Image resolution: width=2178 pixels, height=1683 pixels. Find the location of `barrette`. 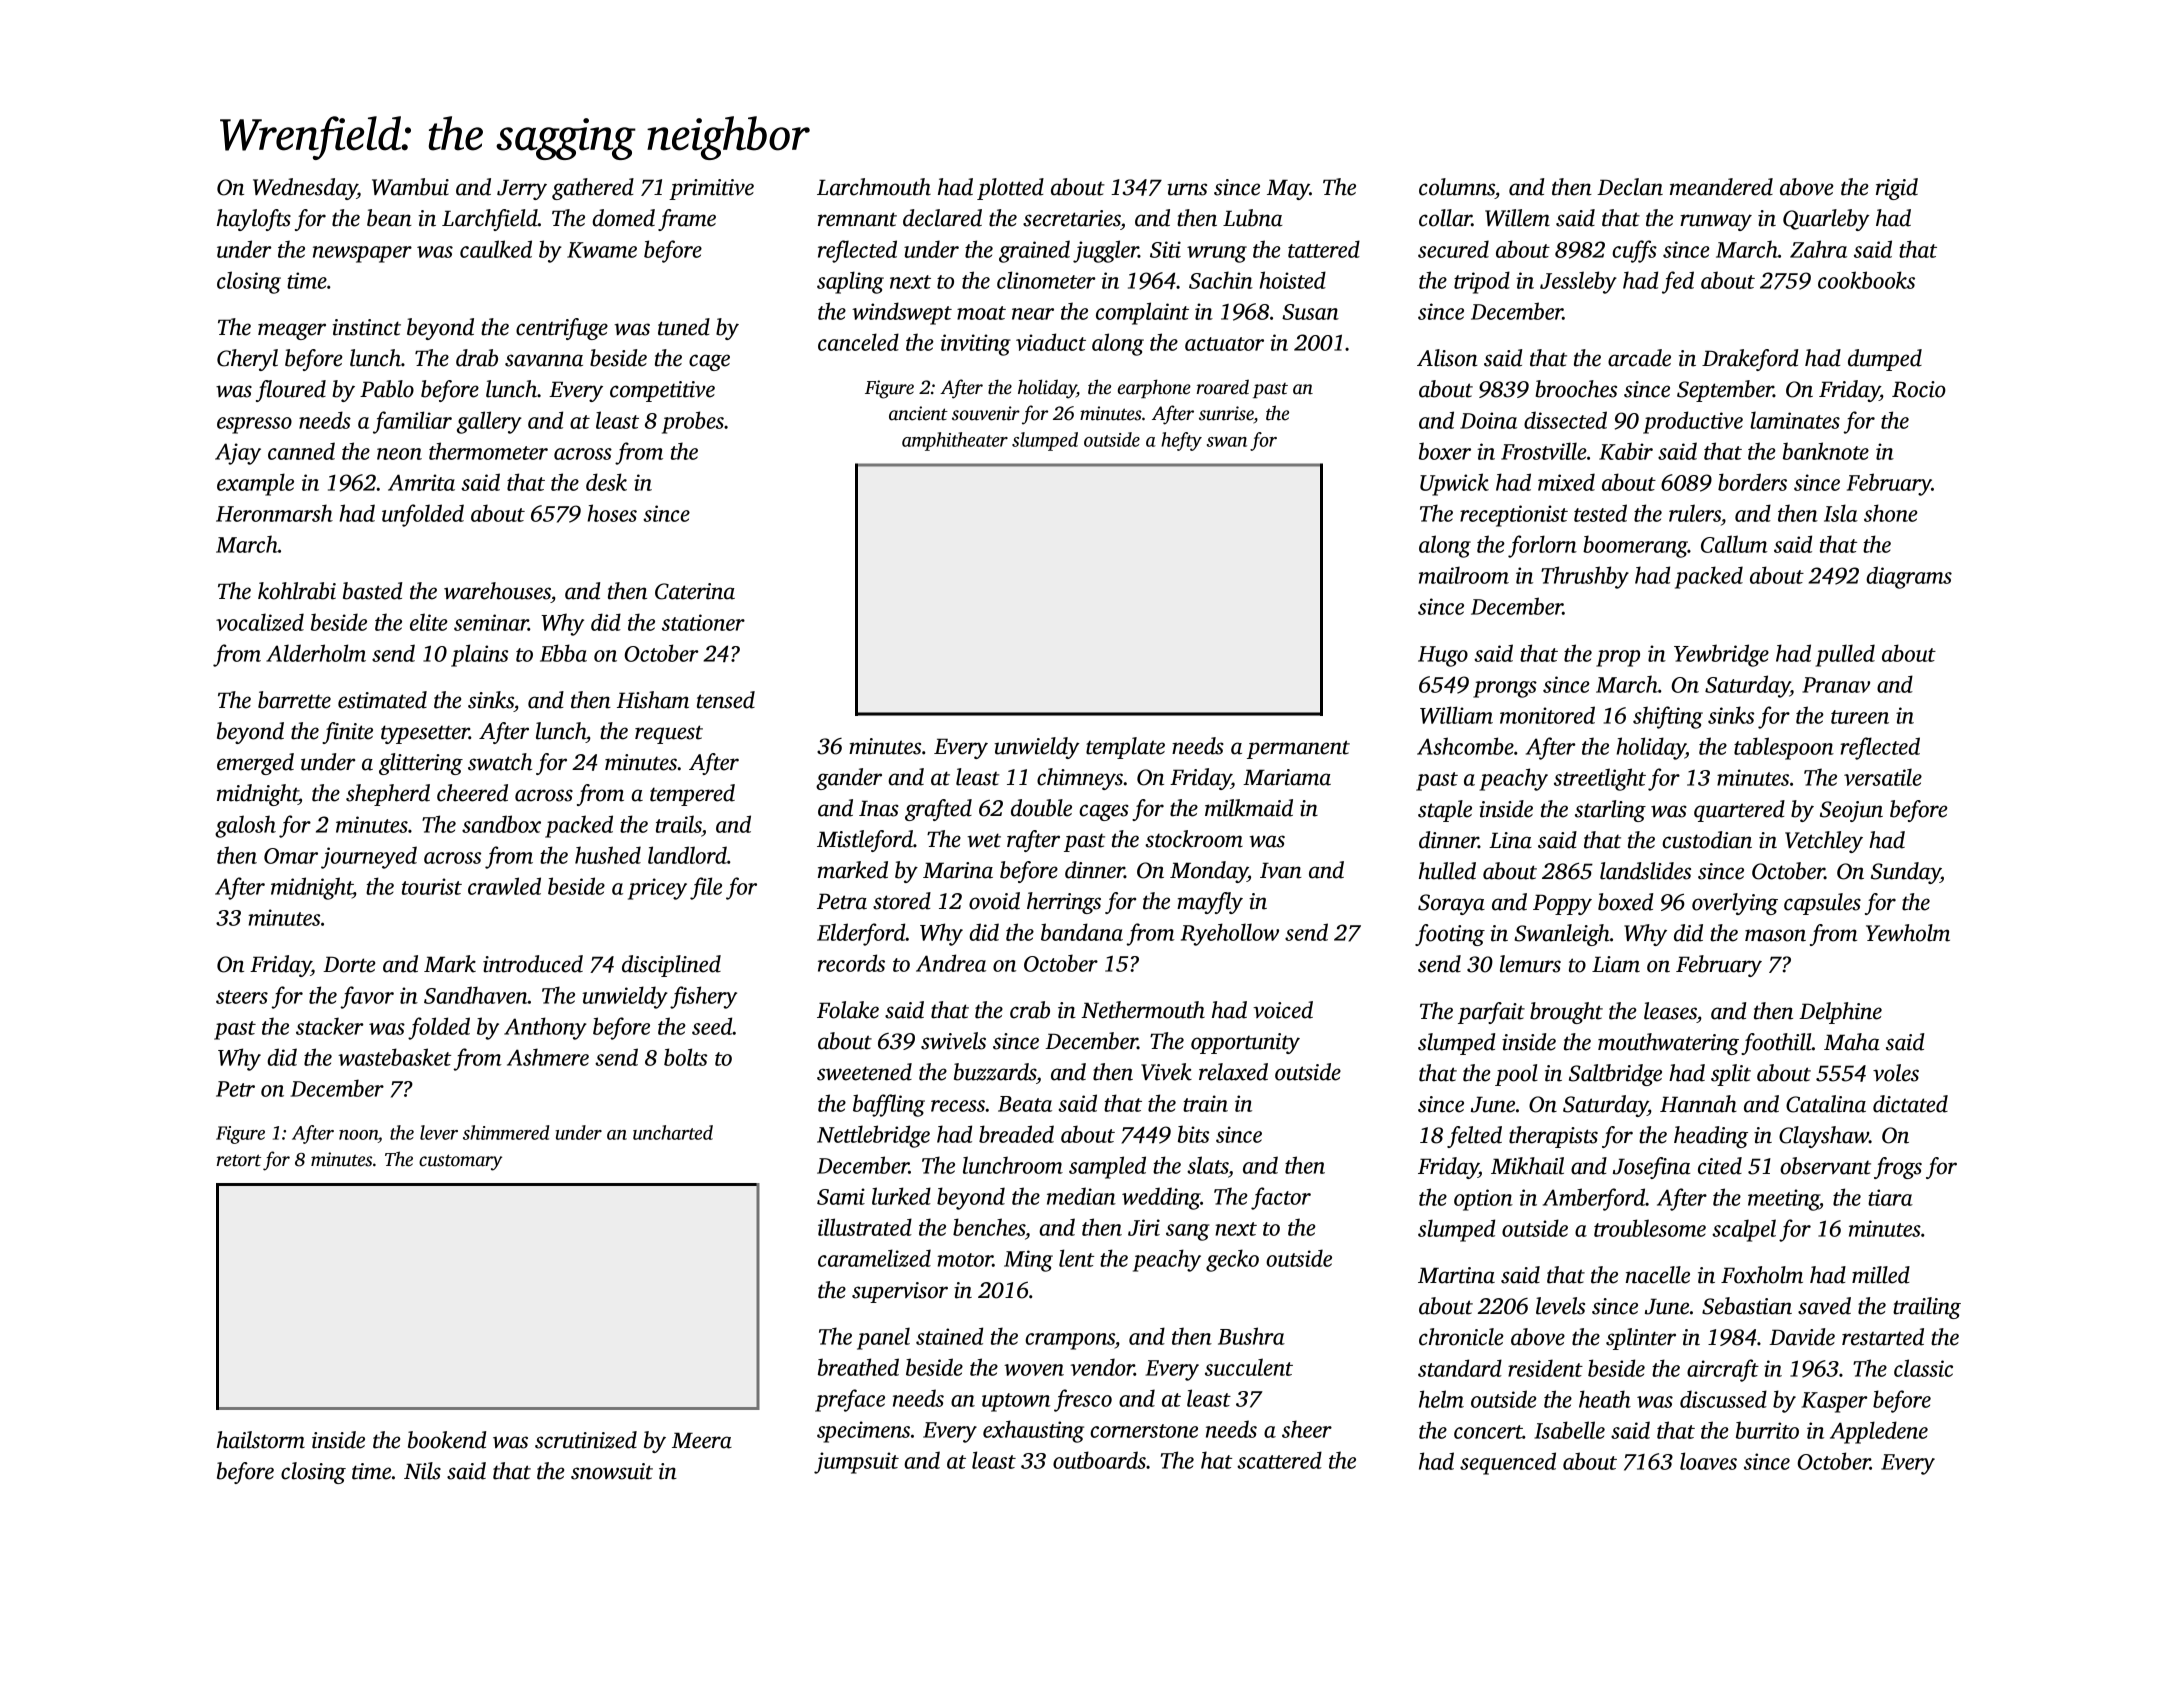

barrette is located at coordinates (294, 700).
